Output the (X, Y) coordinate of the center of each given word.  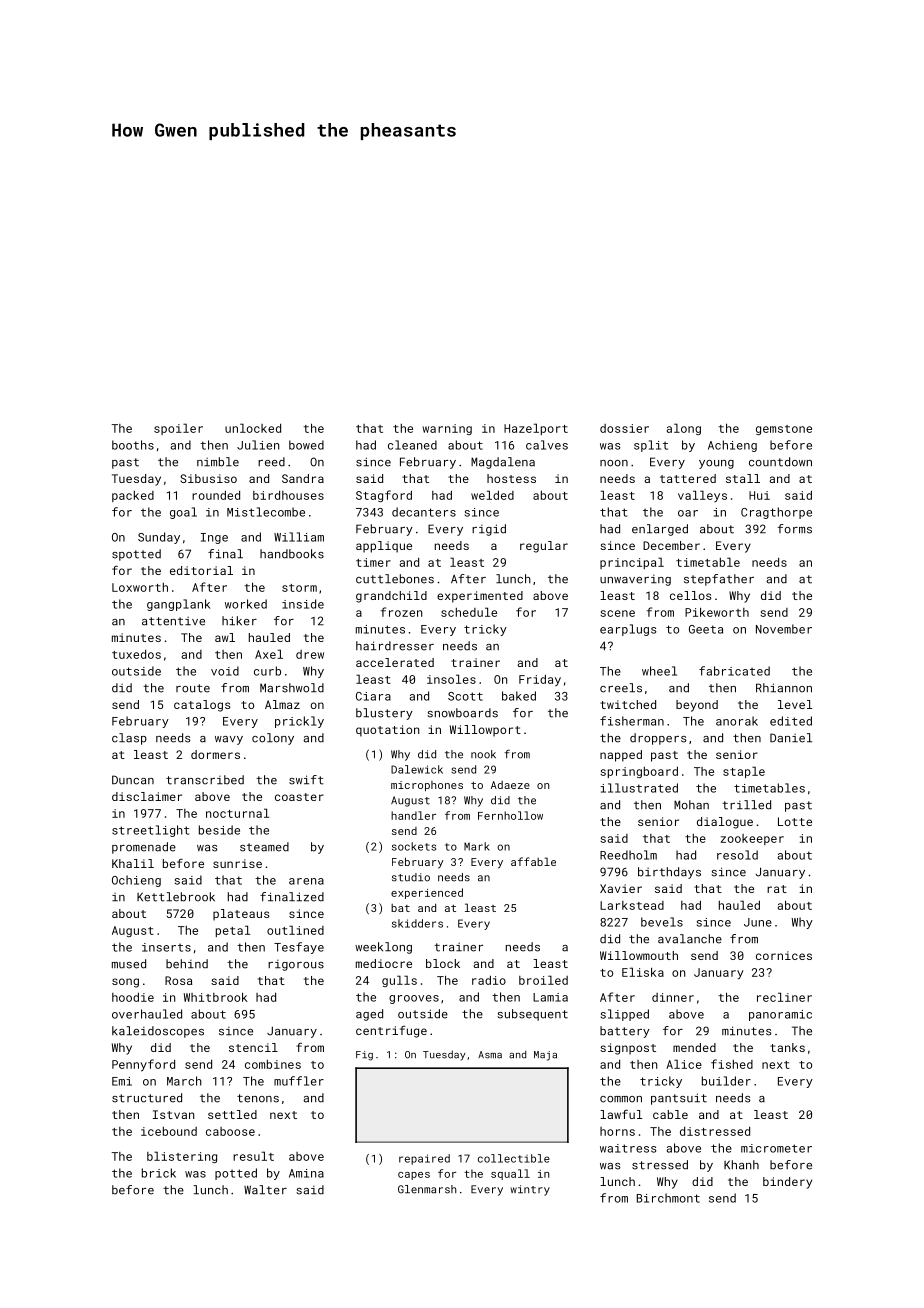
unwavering (635, 580)
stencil (253, 1047)
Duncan (133, 780)
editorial (201, 570)
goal (183, 513)
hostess (511, 478)
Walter (265, 1190)
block (443, 963)
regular (544, 547)
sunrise (237, 863)
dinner (673, 997)
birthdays (669, 873)
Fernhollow (510, 815)
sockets (414, 846)
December (671, 545)
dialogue (725, 823)
